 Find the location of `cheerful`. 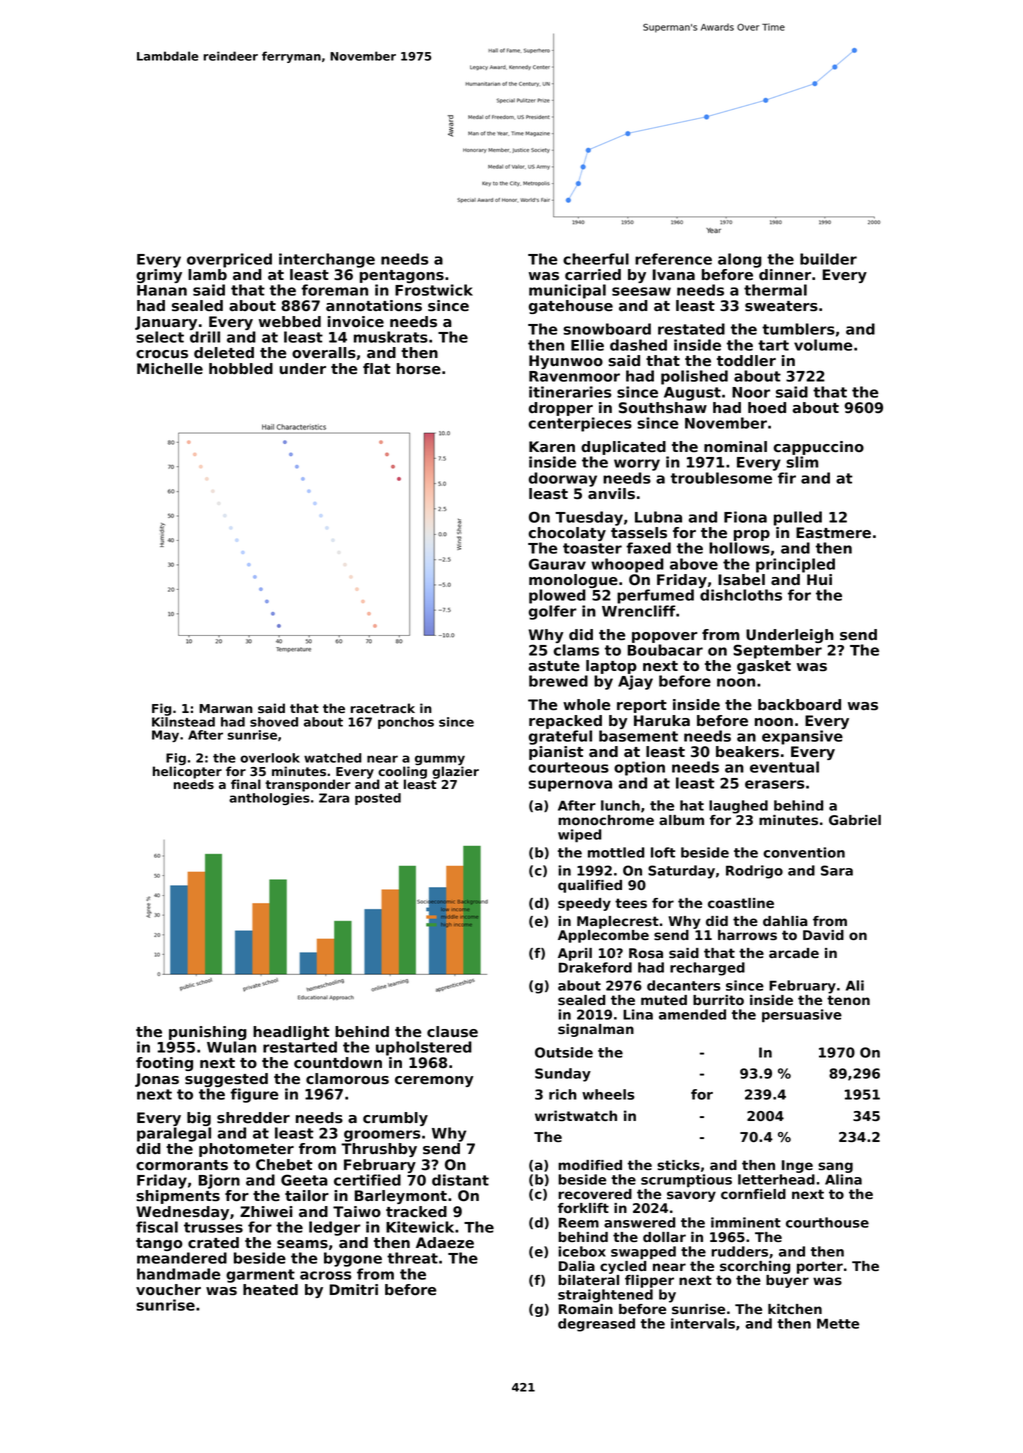

cheerful is located at coordinates (596, 259).
